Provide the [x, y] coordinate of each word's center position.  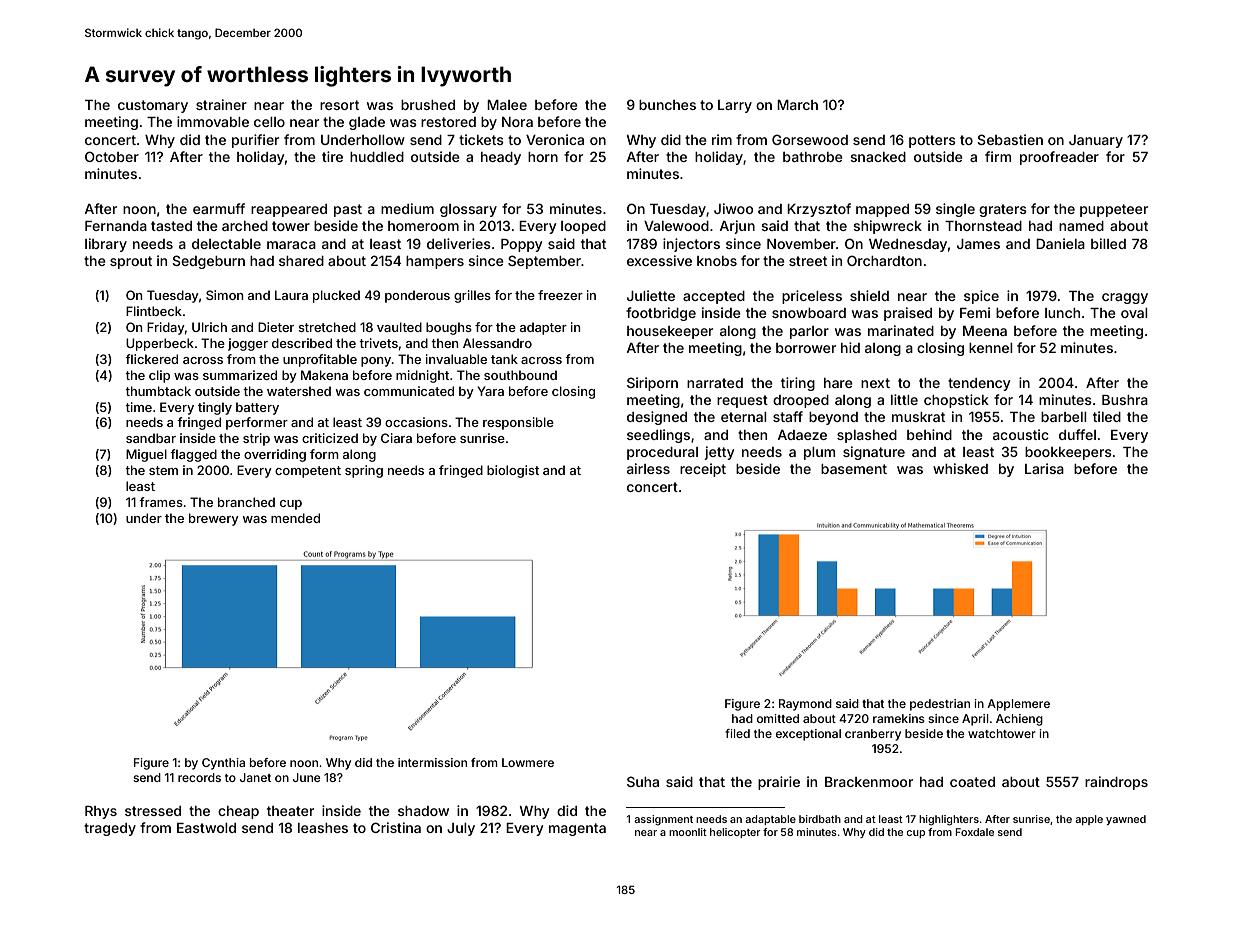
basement [854, 469]
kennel [991, 348]
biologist [513, 471]
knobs [717, 261]
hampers [435, 262]
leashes [323, 828]
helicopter [735, 833]
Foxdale [975, 832]
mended [295, 518]
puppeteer [1114, 210]
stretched [327, 327]
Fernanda [116, 226]
